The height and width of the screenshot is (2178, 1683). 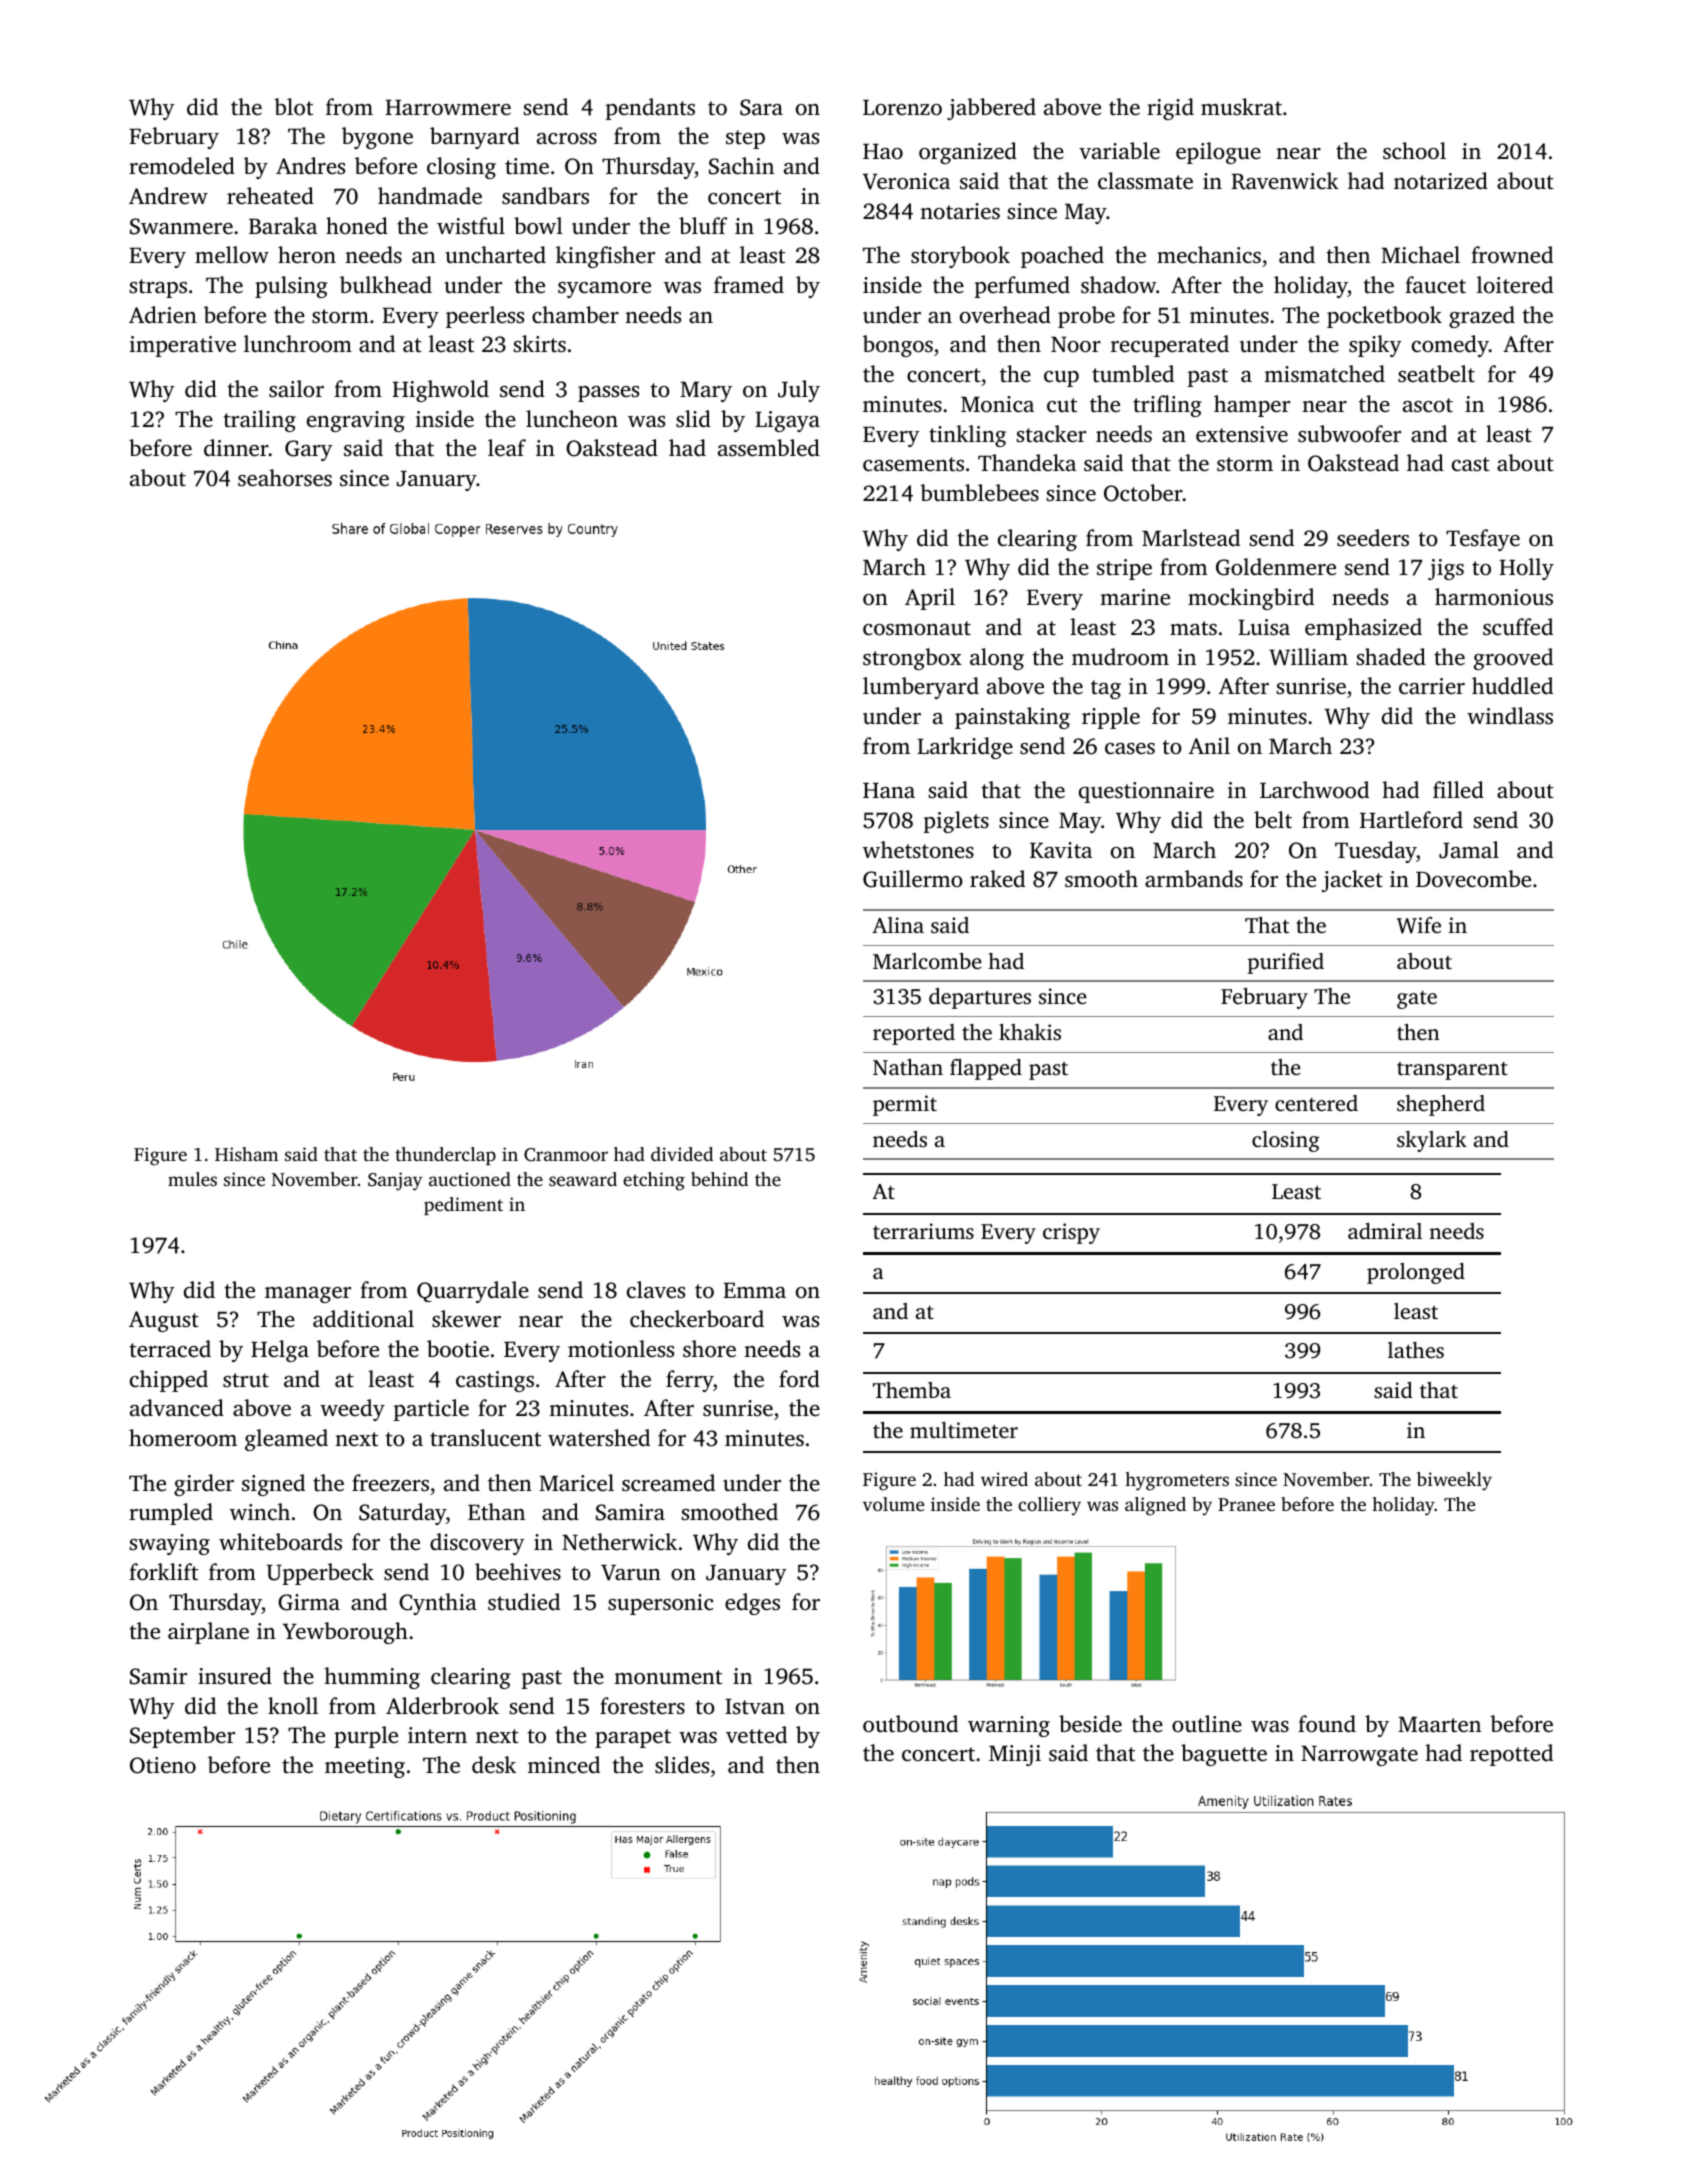 I want to click on school, so click(x=1414, y=151).
